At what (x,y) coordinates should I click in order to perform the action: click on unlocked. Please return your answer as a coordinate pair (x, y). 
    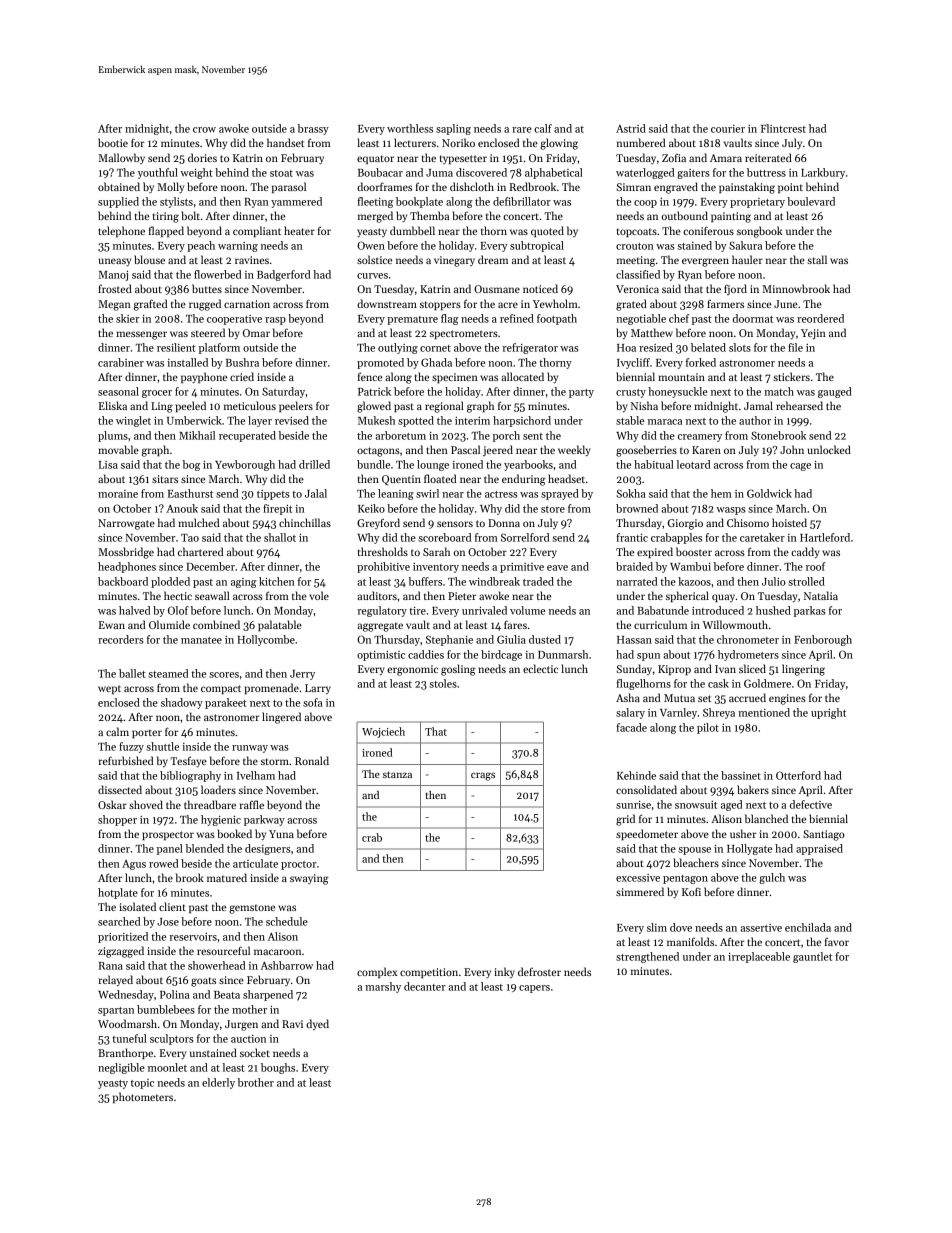
    Looking at the image, I should click on (829, 449).
